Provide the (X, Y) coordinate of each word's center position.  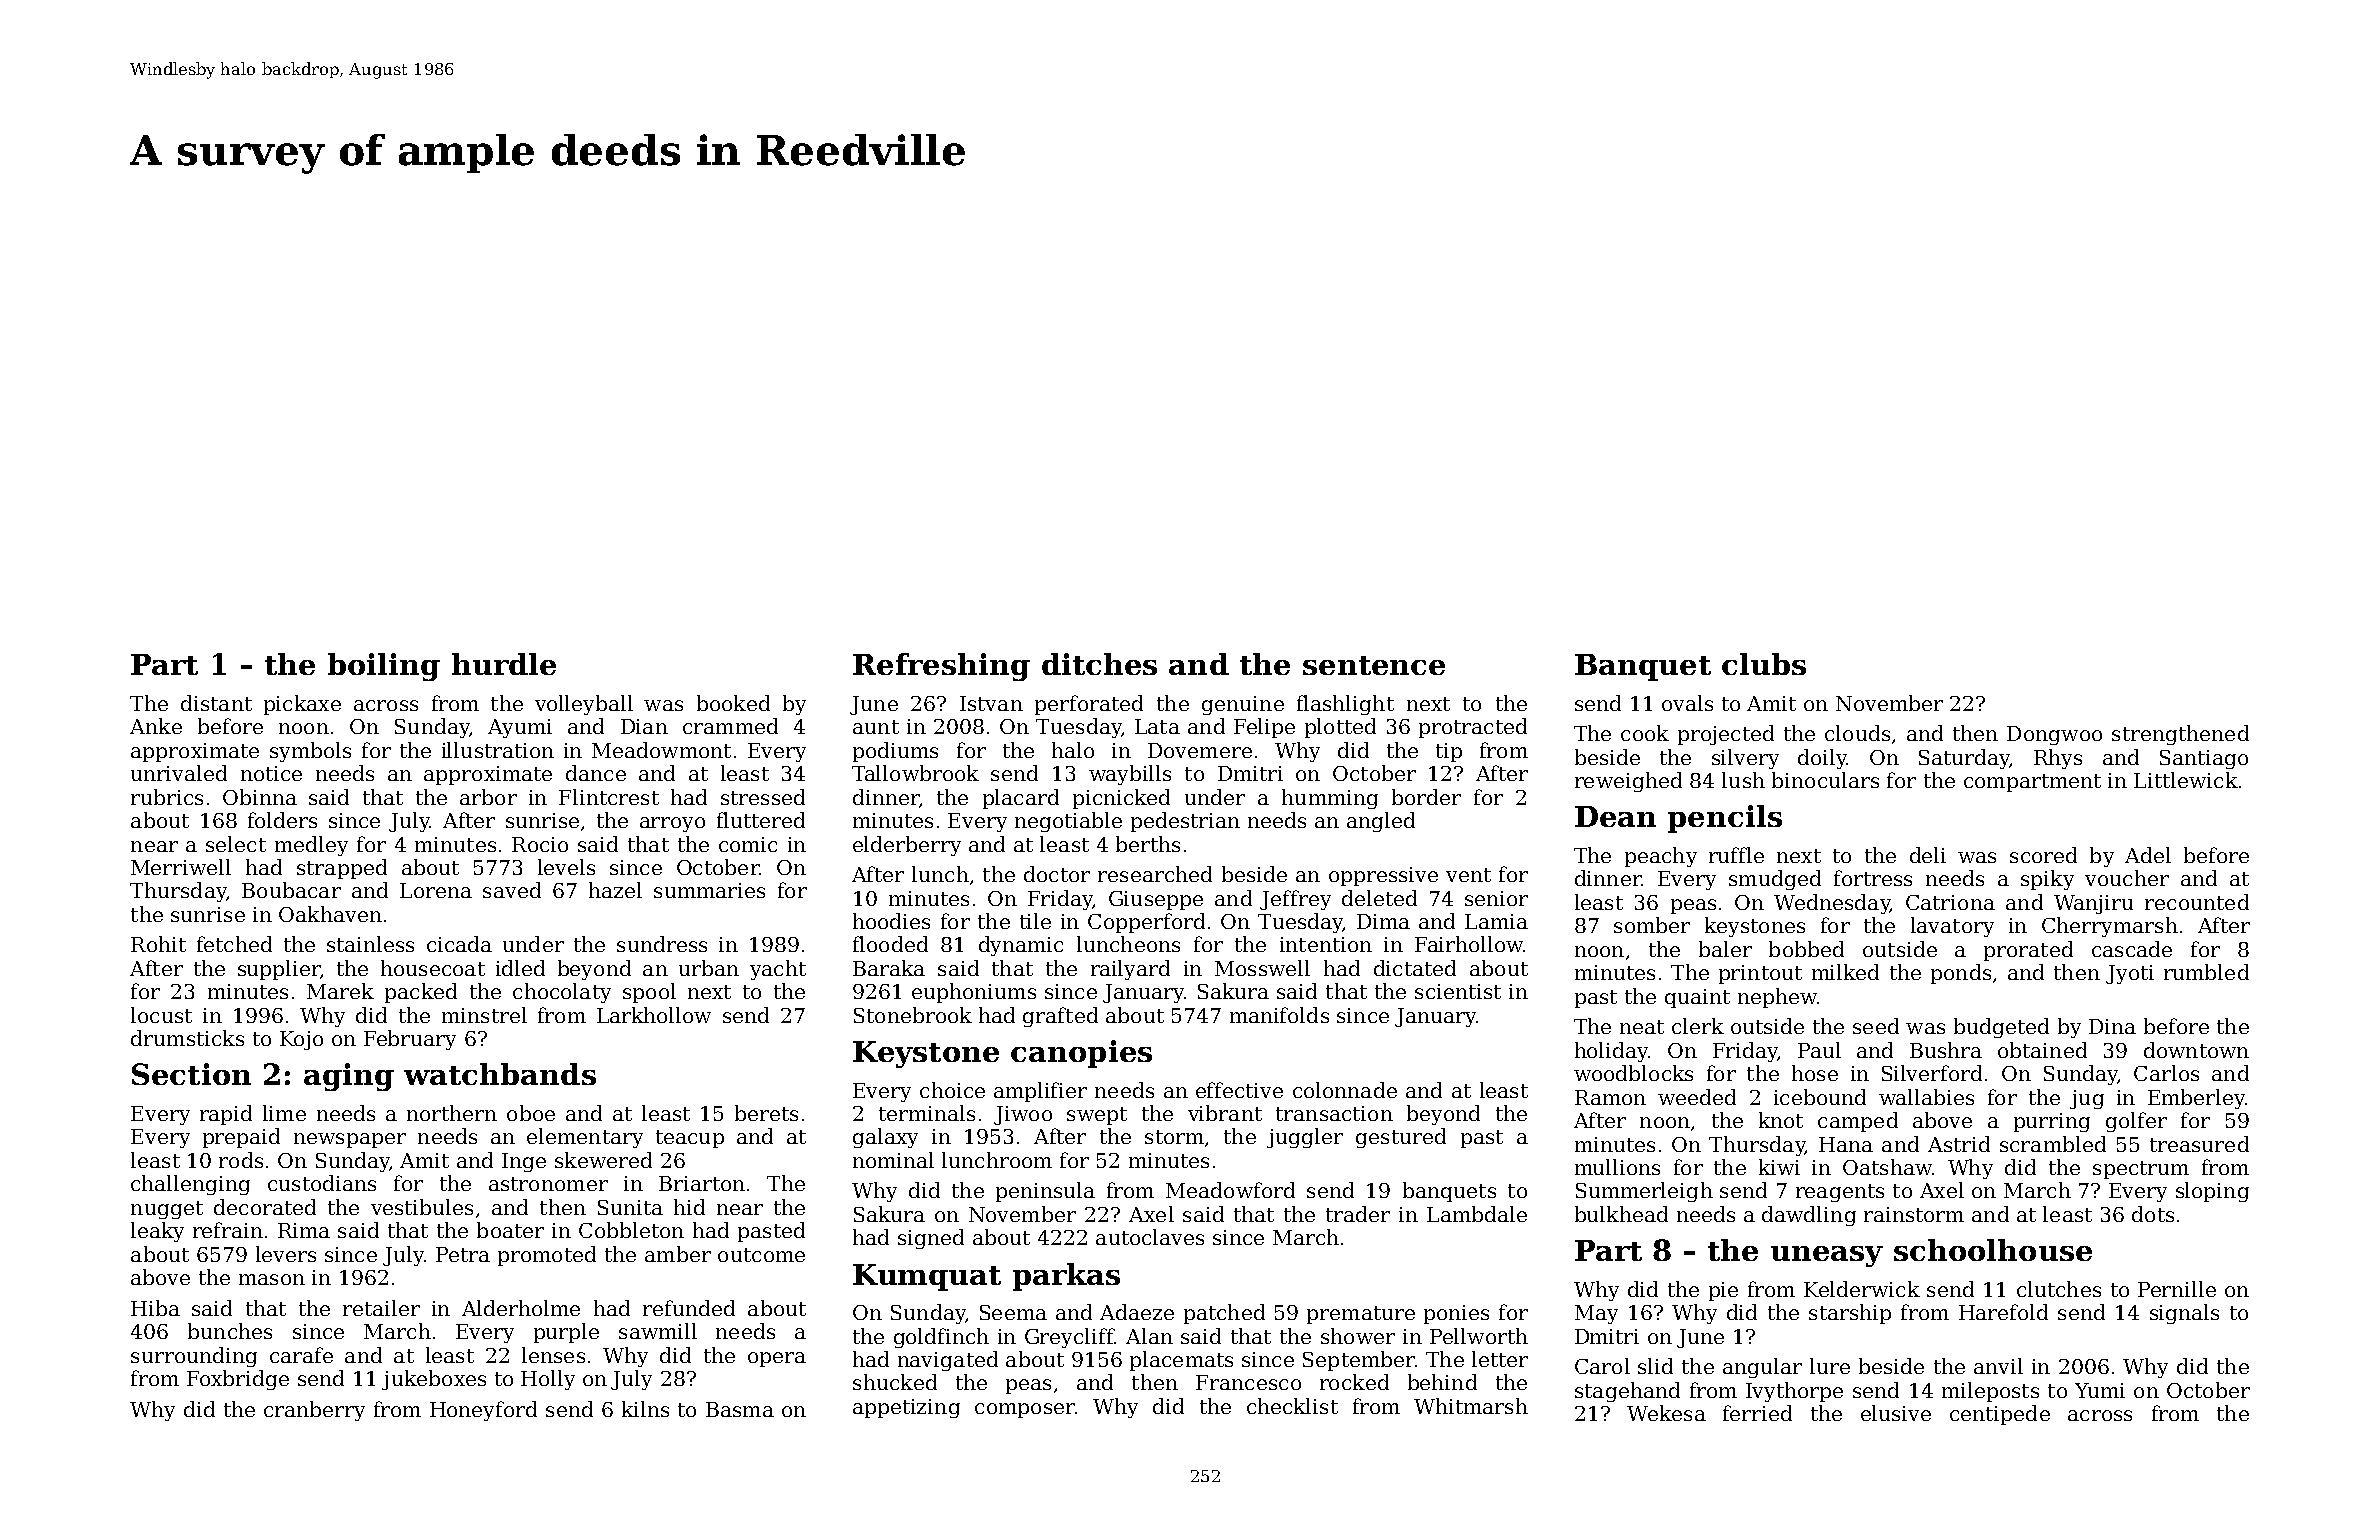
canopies (1081, 1054)
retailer (381, 1308)
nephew (1777, 998)
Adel (2148, 855)
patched (1224, 1314)
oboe (531, 1113)
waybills (1130, 775)
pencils (1725, 819)
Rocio (540, 844)
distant (216, 703)
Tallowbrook (915, 773)
